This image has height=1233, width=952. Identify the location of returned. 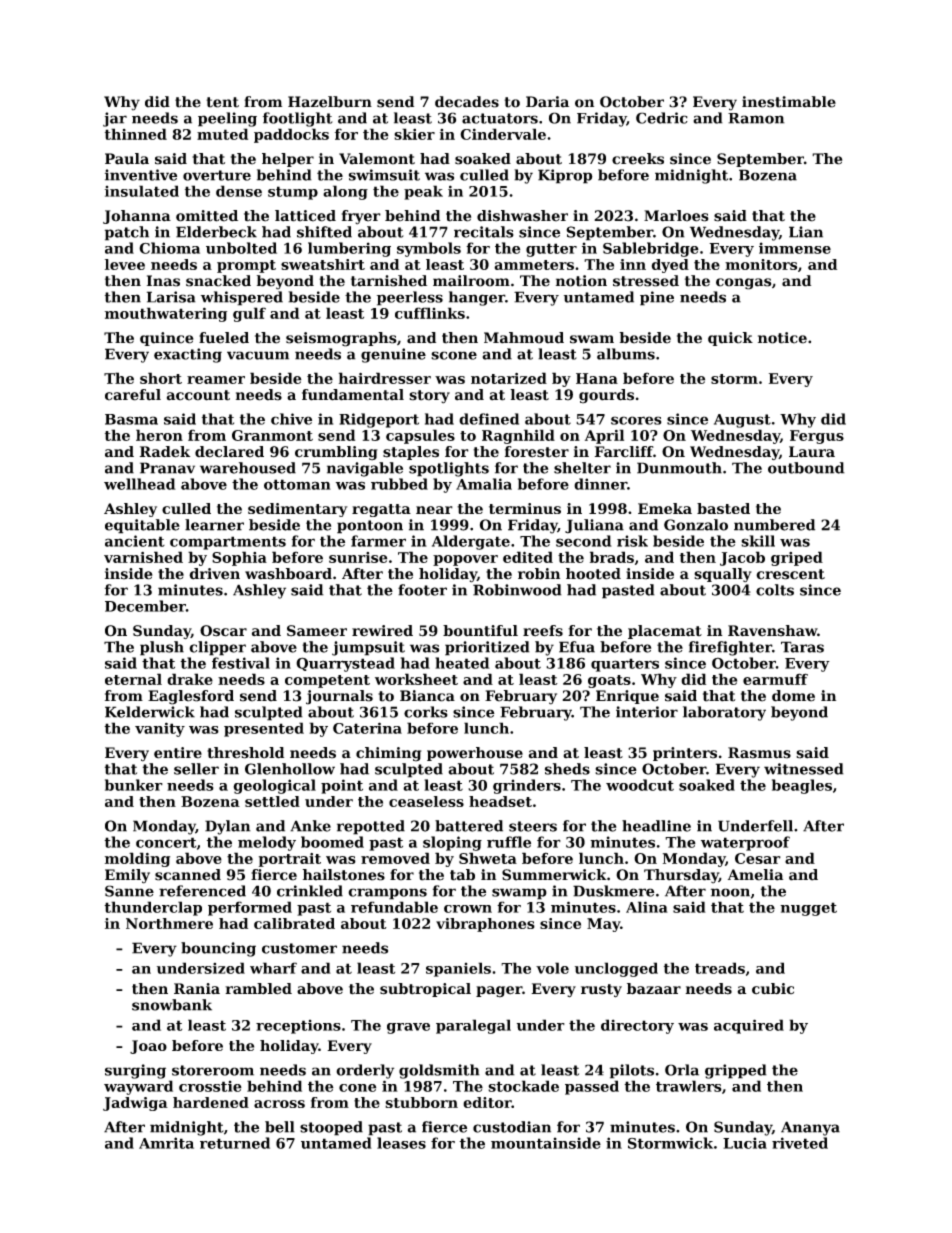
(235, 1143).
